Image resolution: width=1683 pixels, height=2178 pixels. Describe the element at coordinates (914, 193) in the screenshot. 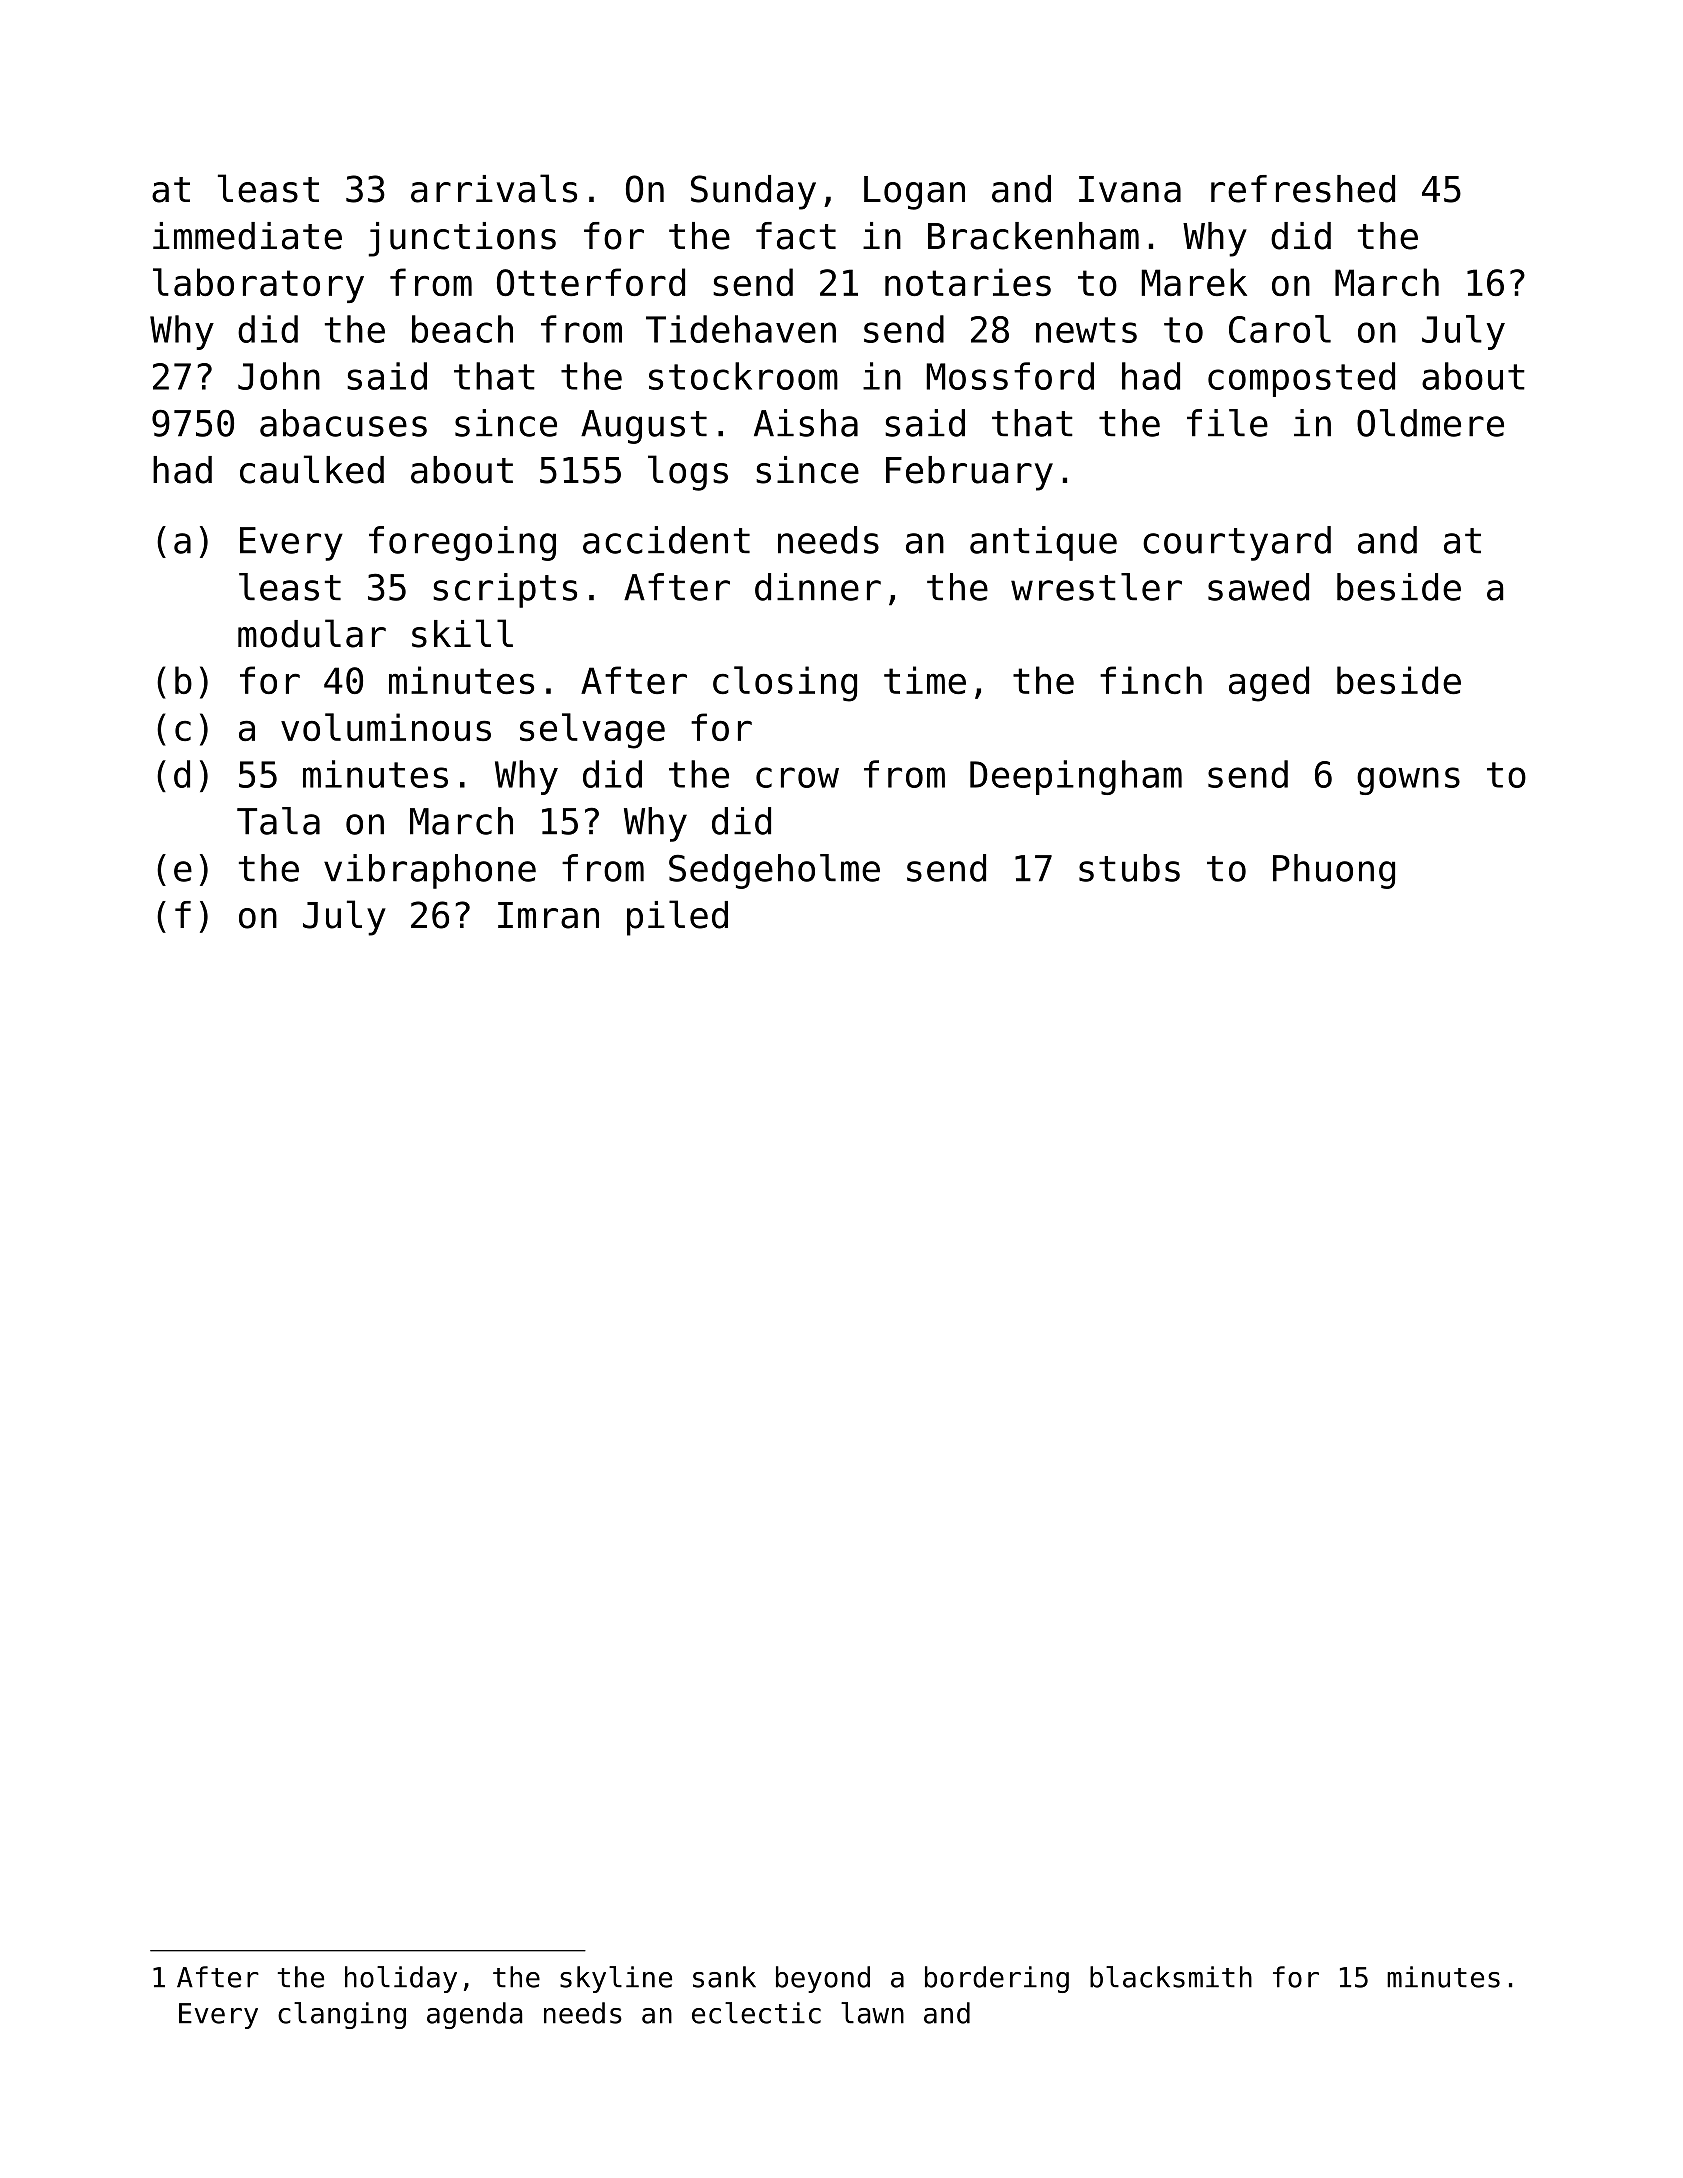

I see `Logan` at that location.
